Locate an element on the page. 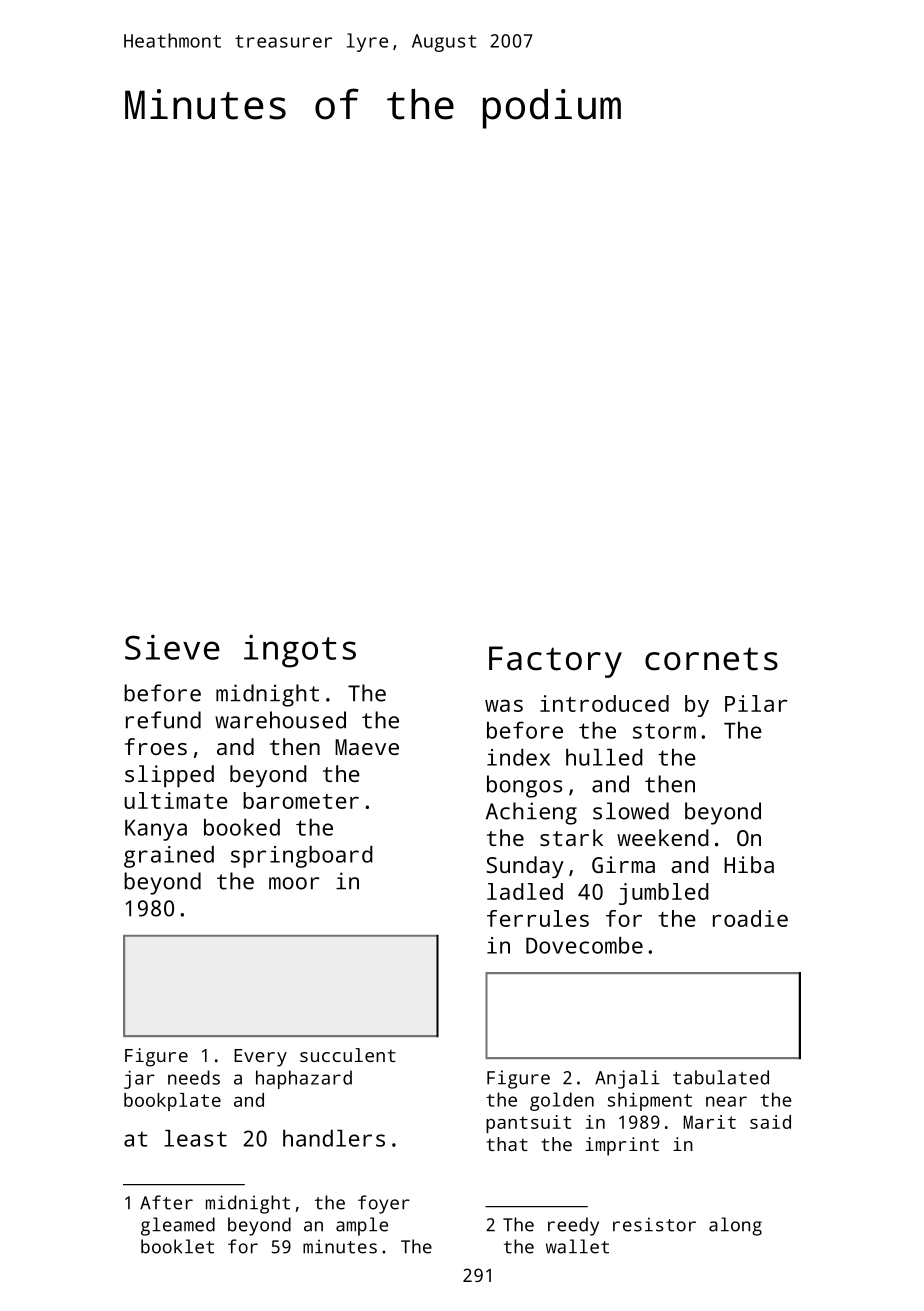 This page has width=924, height=1311. refund is located at coordinates (163, 720).
